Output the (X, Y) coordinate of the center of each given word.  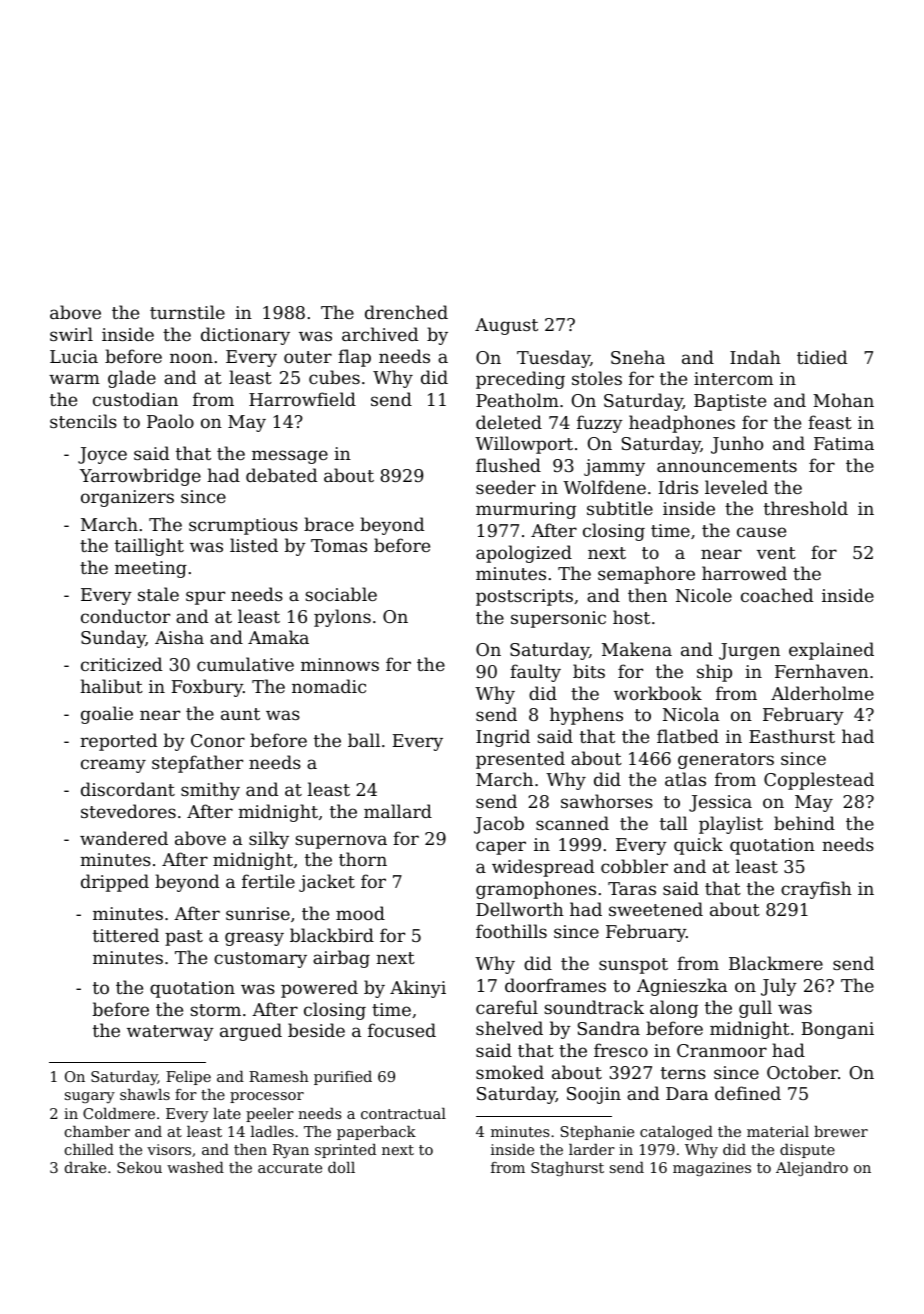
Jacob (499, 825)
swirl (71, 334)
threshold (806, 508)
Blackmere (776, 963)
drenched (406, 312)
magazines (712, 1169)
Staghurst (567, 1169)
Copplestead (819, 781)
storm (215, 1010)
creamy (113, 766)
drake (85, 1167)
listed (254, 545)
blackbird (332, 935)
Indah (755, 357)
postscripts (524, 597)
